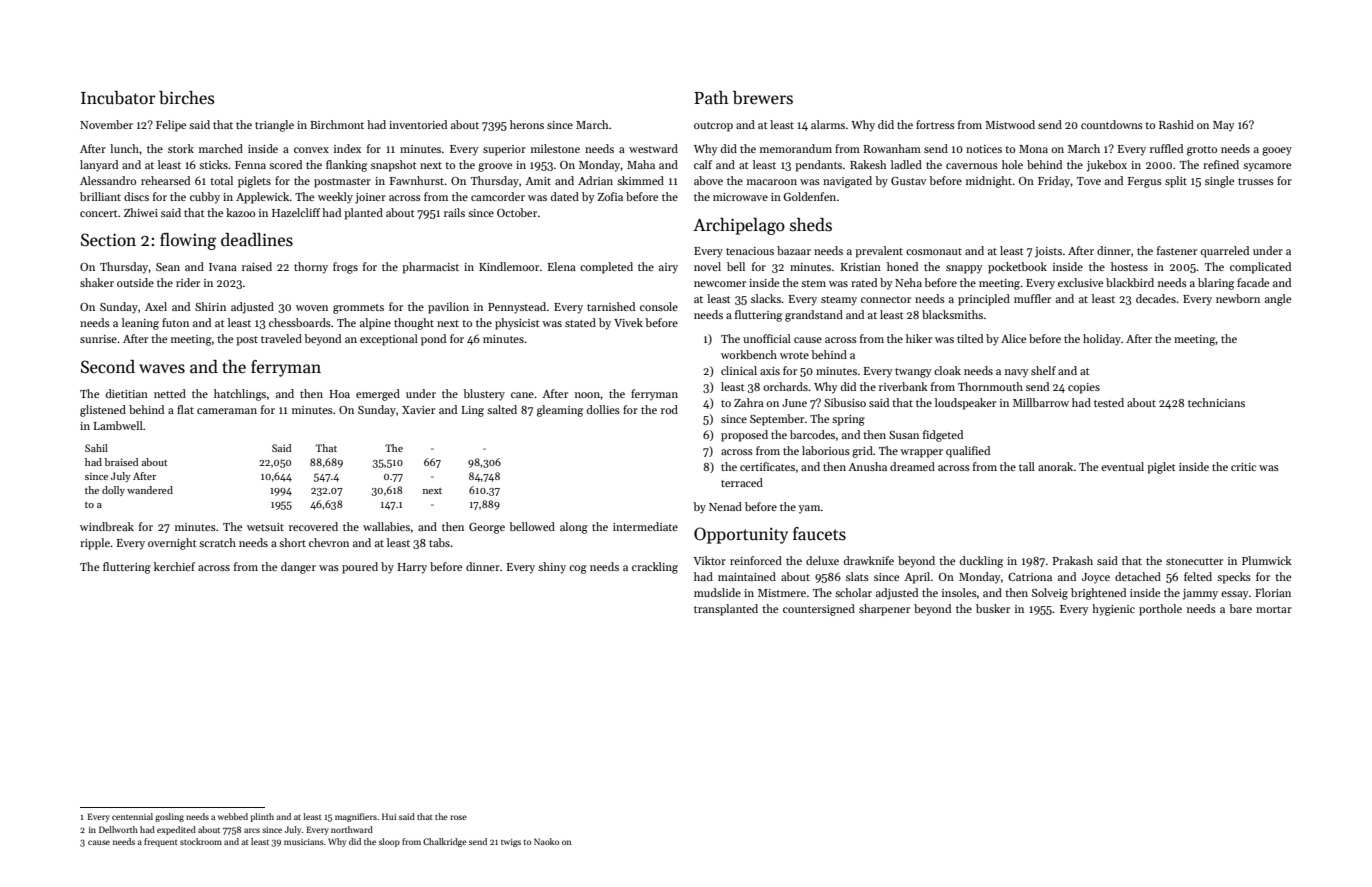  What do you see at coordinates (1223, 126) in the screenshot?
I see `May` at bounding box center [1223, 126].
